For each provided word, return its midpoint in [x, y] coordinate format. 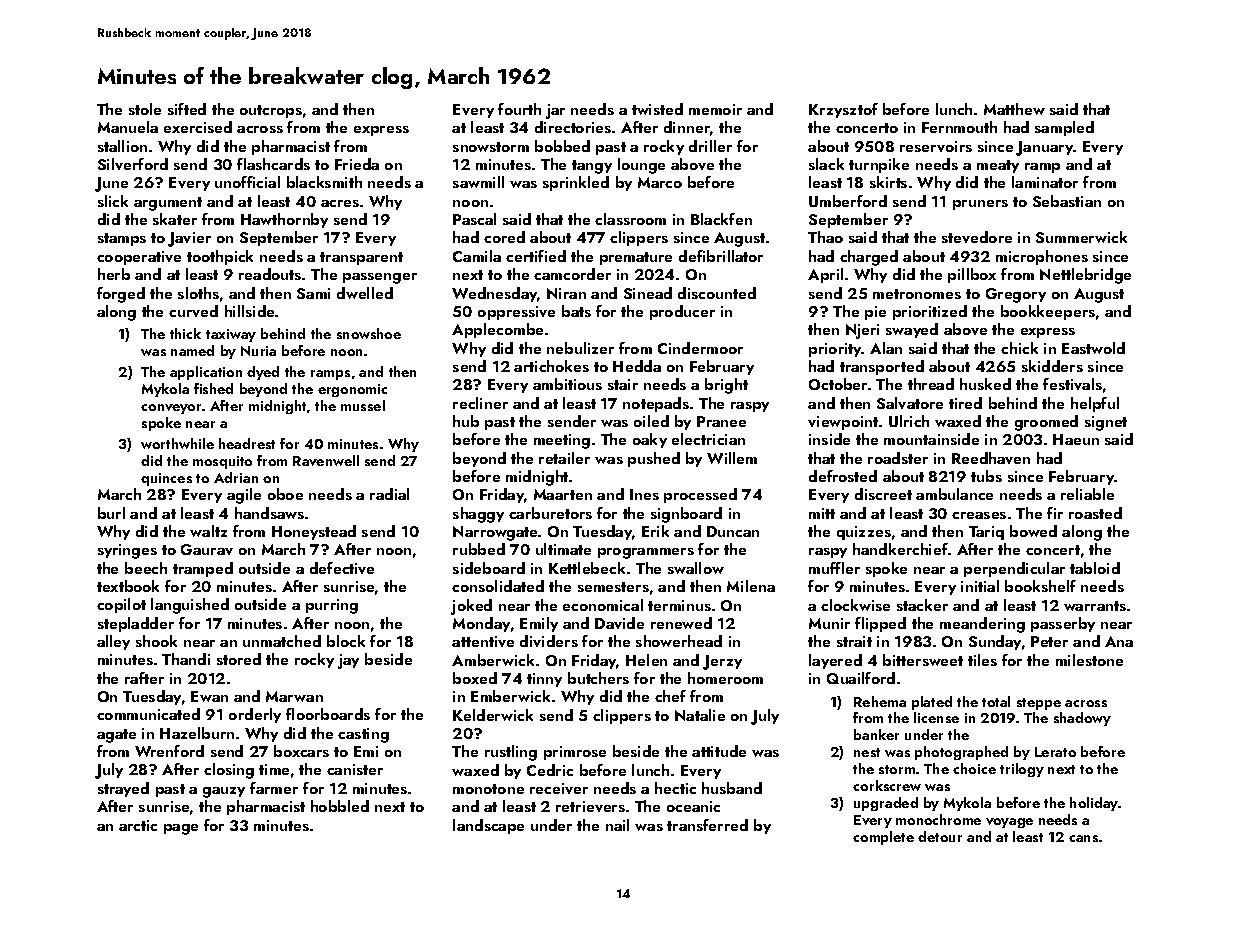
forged [121, 295]
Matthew [1014, 109]
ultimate [563, 549]
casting [363, 735]
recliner [480, 403]
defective [342, 568]
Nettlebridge [1085, 276]
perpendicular [1014, 569]
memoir [715, 109]
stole [145, 109]
